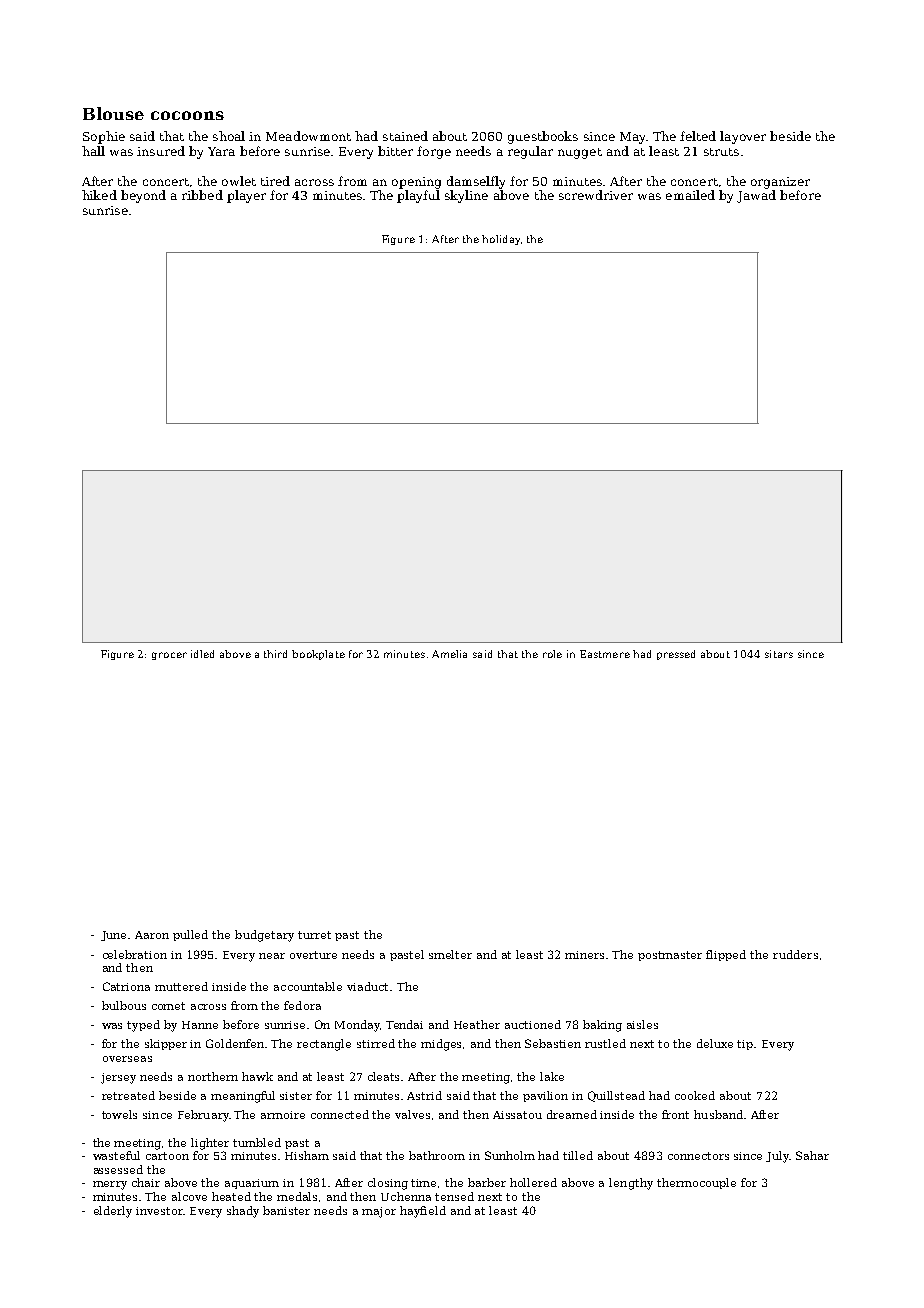 The image size is (924, 1308). I want to click on Jawad, so click(756, 196).
